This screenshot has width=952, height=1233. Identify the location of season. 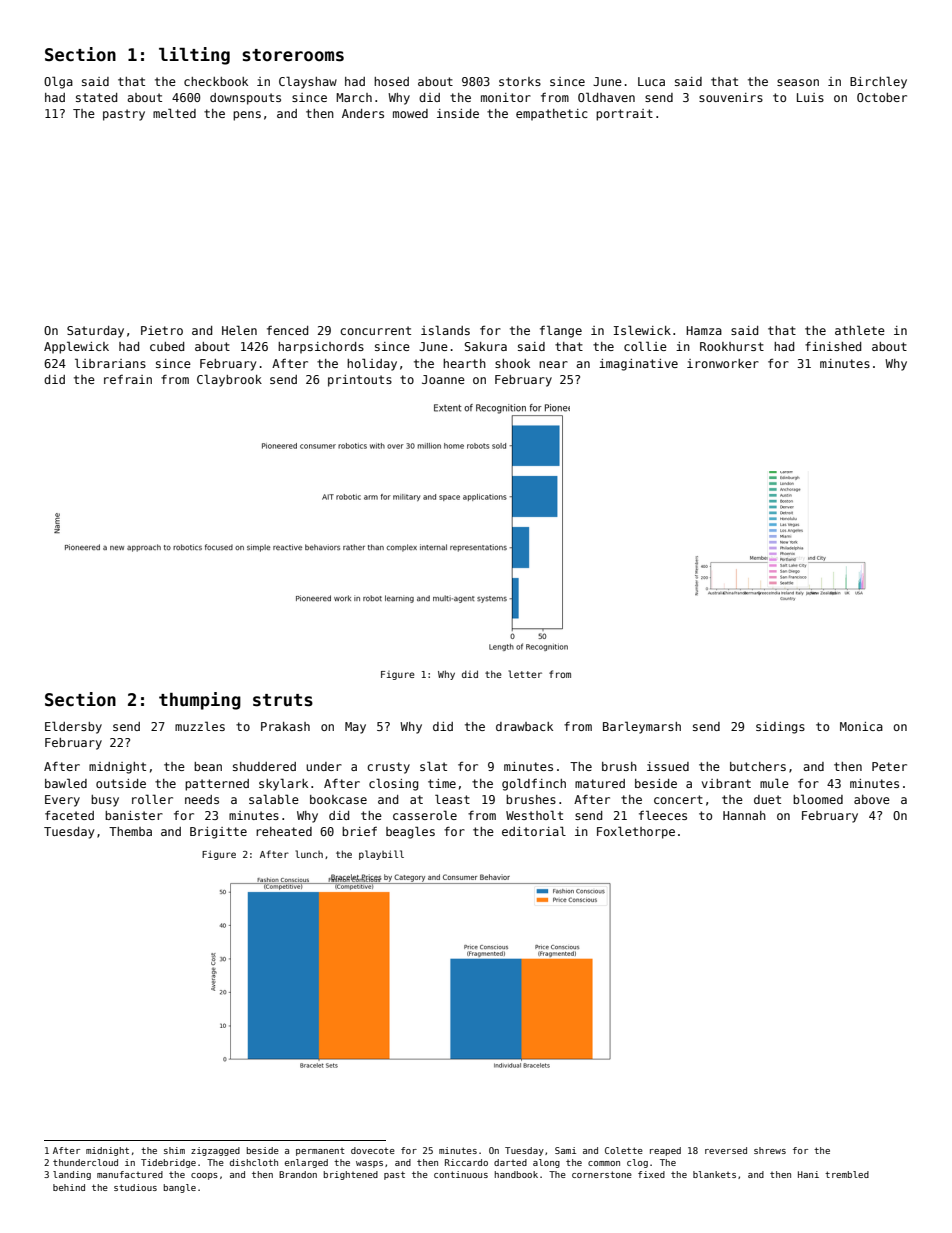
(798, 82).
